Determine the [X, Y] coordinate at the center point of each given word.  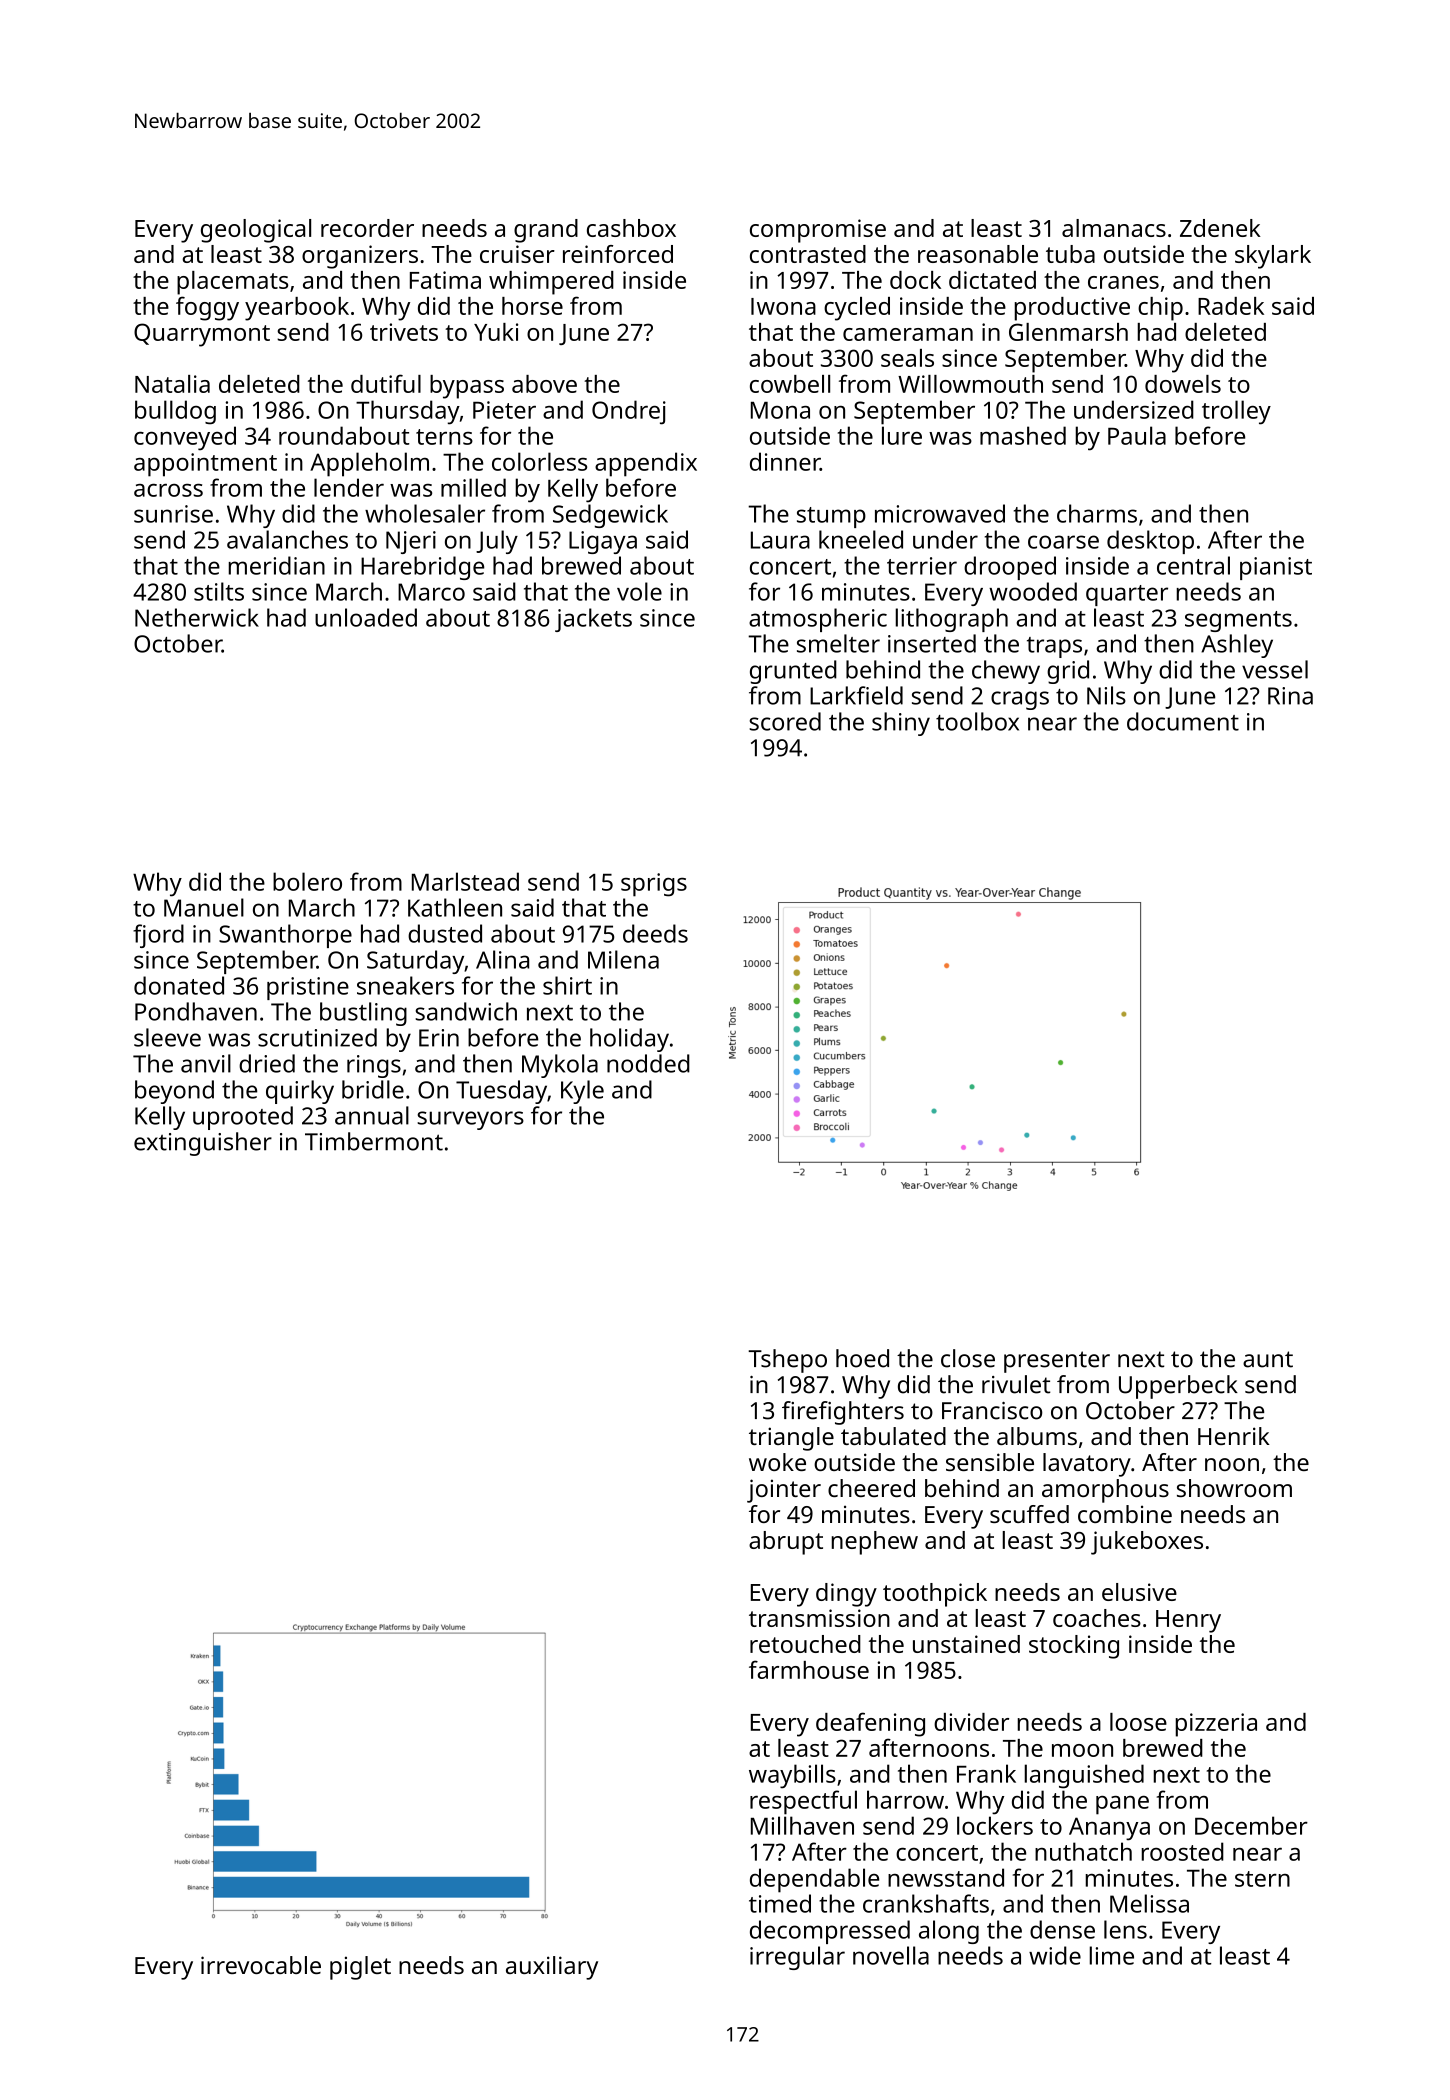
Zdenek [1220, 228]
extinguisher [203, 1144]
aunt [1268, 1359]
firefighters [843, 1413]
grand [546, 231]
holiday [629, 1040]
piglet [360, 1968]
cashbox [631, 228]
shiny [901, 724]
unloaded [366, 617]
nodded [648, 1063]
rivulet [1016, 1384]
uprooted [243, 1118]
